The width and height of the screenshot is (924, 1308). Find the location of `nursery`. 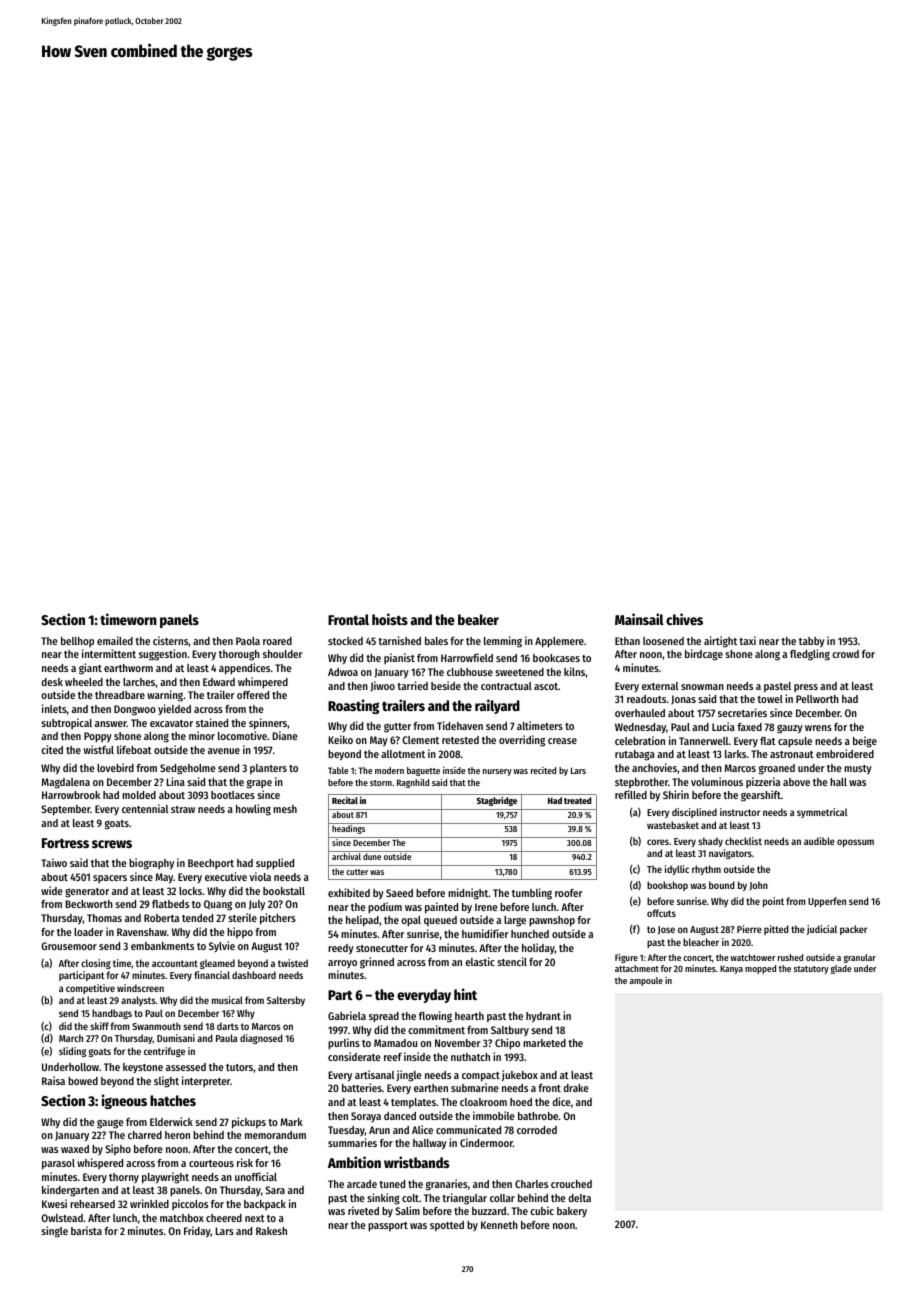

nursery is located at coordinates (497, 772).
